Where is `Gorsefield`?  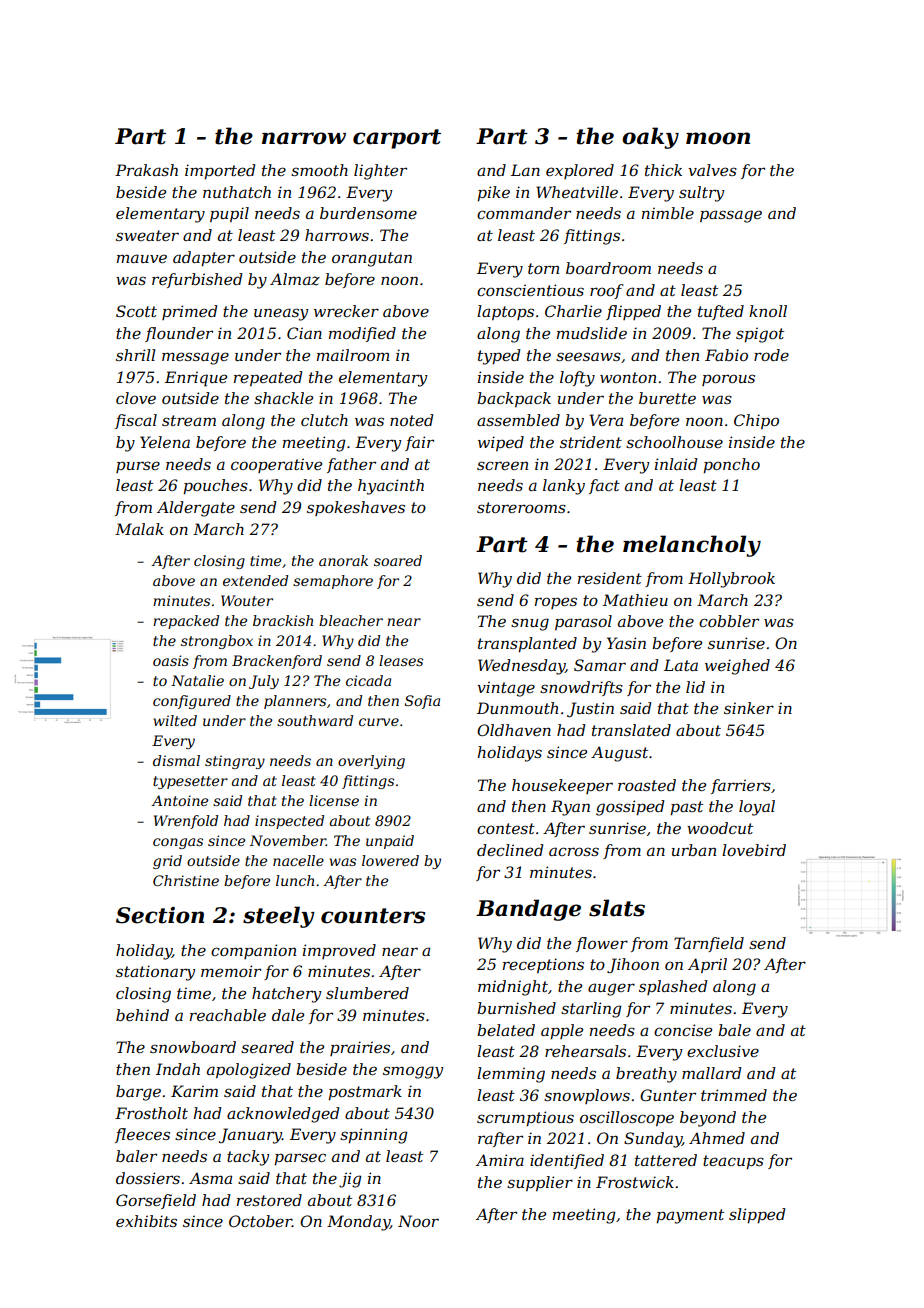 Gorsefield is located at coordinates (156, 1201).
